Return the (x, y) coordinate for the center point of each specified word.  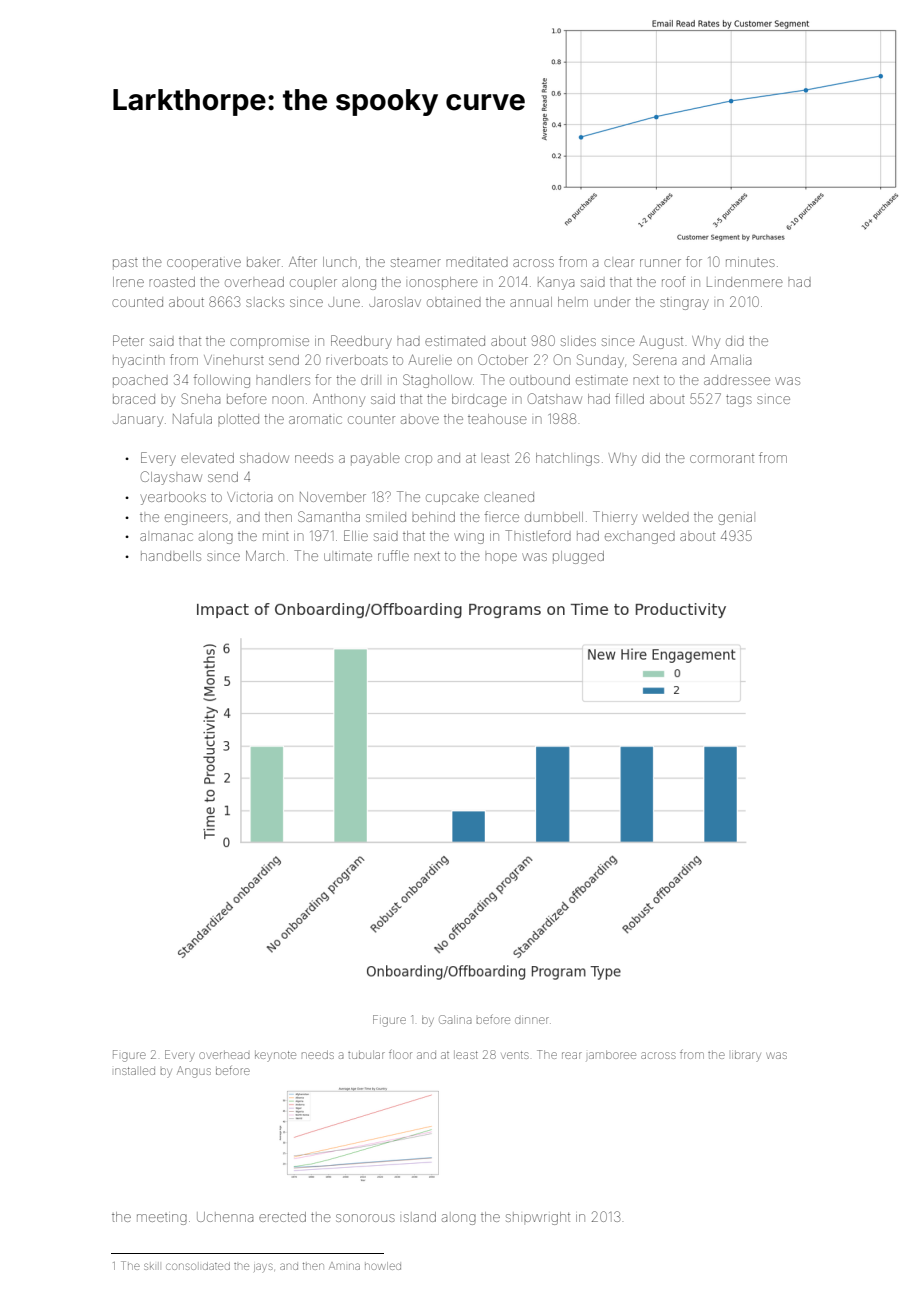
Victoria (249, 497)
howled (383, 1266)
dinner (532, 1020)
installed (135, 1071)
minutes (750, 263)
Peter (128, 340)
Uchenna (225, 1217)
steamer (416, 263)
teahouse (497, 419)
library (746, 1056)
